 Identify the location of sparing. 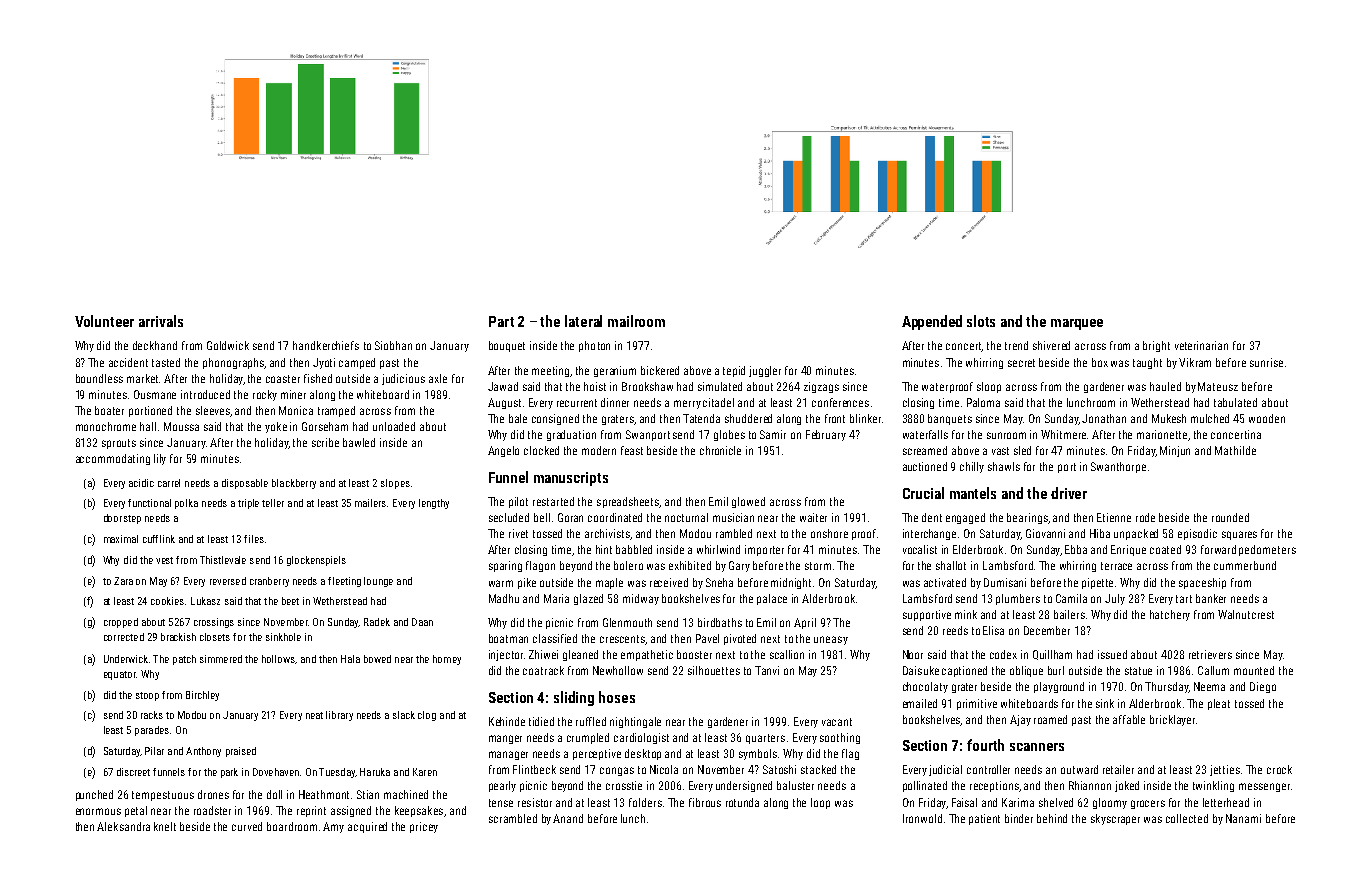
(505, 566).
